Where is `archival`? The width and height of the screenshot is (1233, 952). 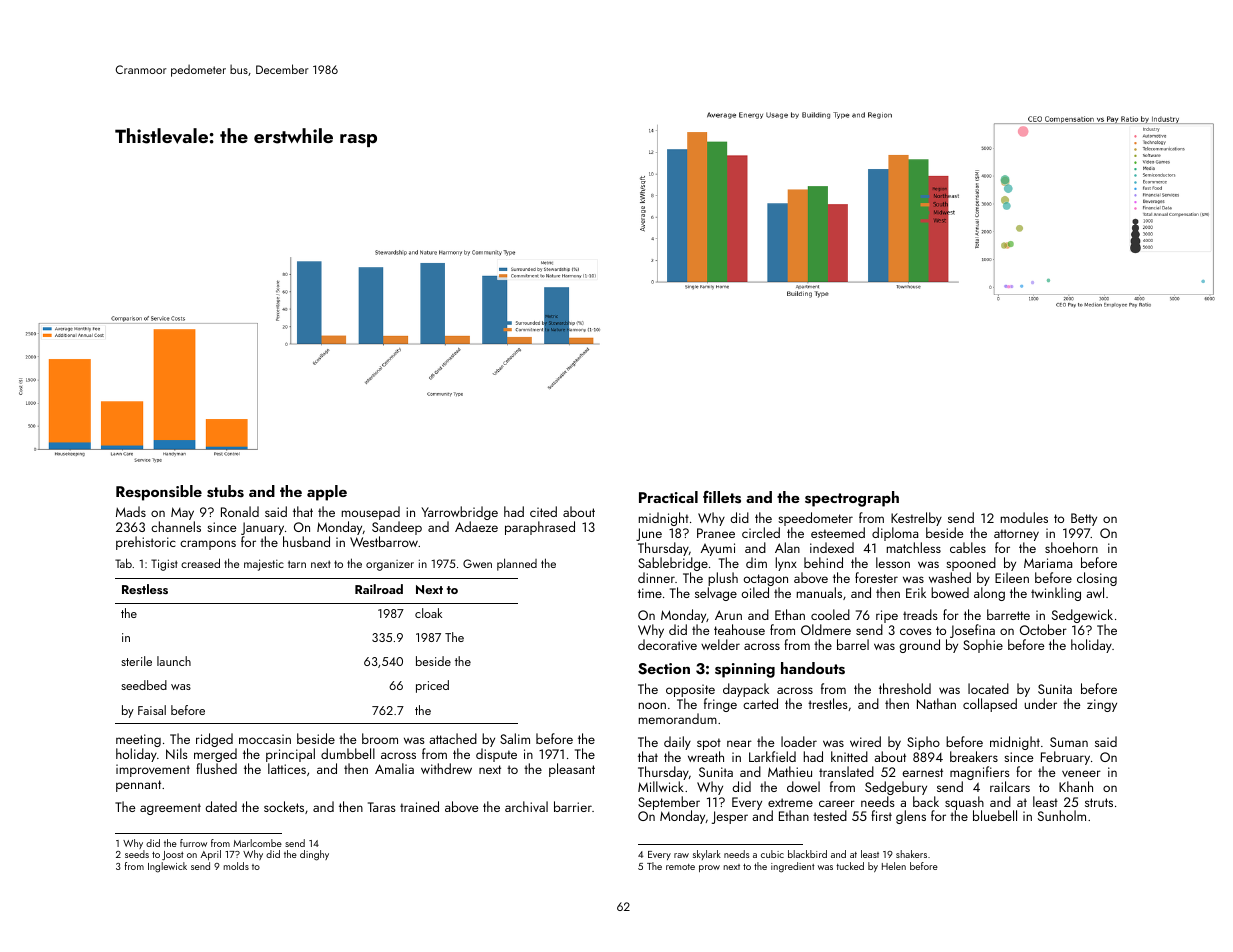
archival is located at coordinates (526, 806).
